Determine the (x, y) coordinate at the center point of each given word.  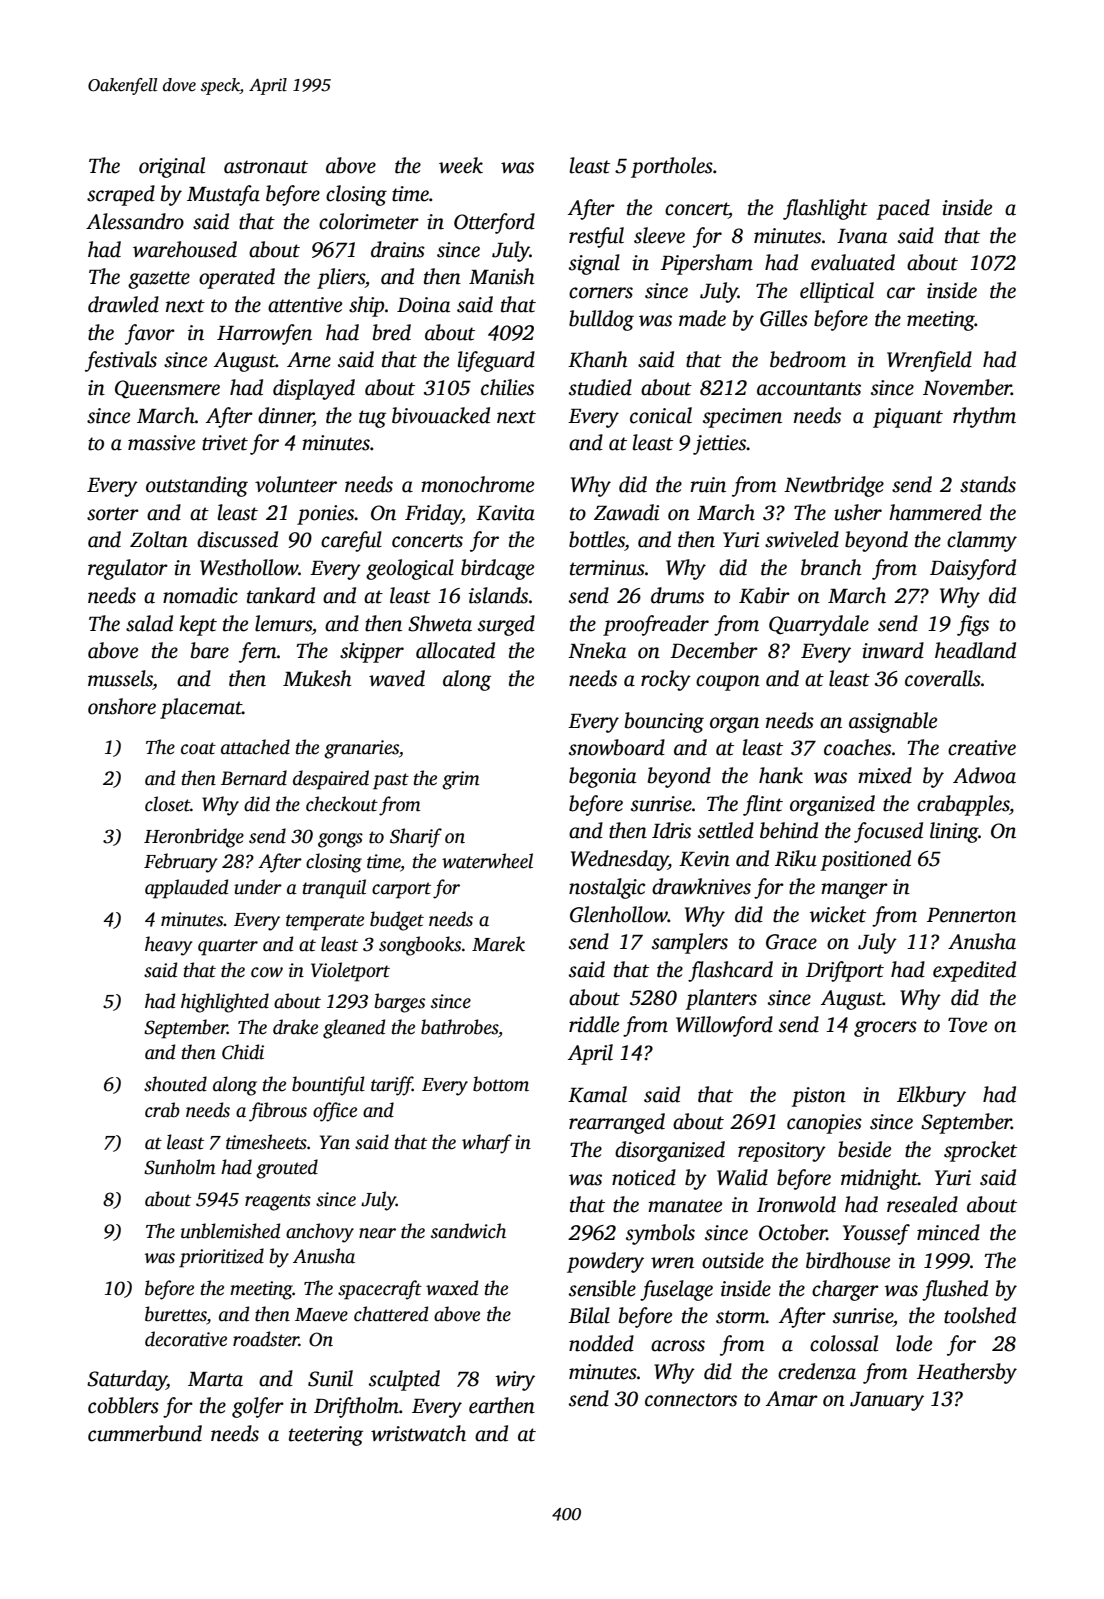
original (172, 167)
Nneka (597, 650)
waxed (452, 1288)
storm (741, 1317)
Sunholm (180, 1167)
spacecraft (380, 1290)
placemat (201, 708)
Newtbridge (834, 486)
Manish (502, 276)
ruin (708, 485)
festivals (121, 361)
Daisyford (973, 569)
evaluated (853, 262)
